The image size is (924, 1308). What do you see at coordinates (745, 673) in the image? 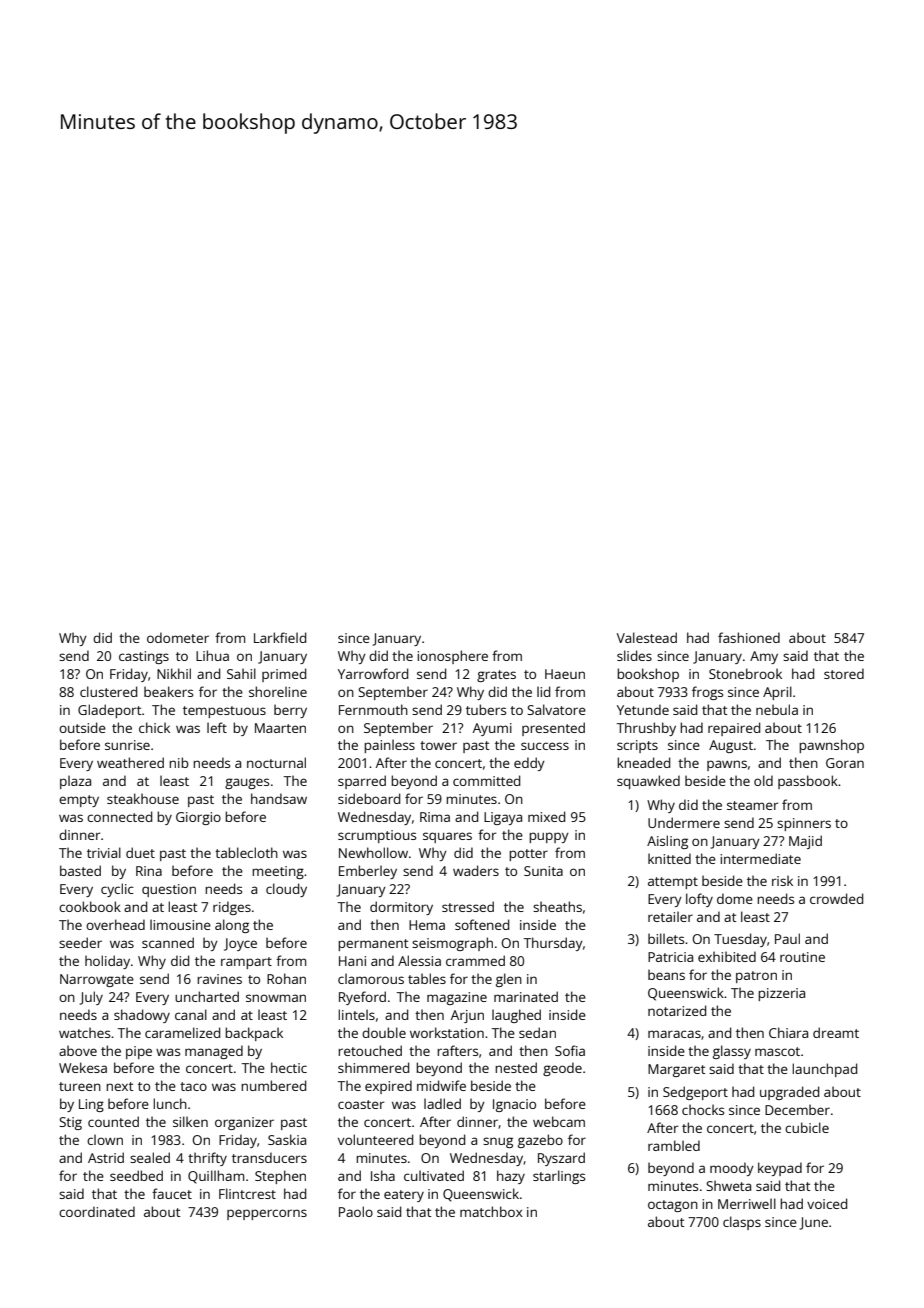
I see `Stonebrook` at bounding box center [745, 673].
